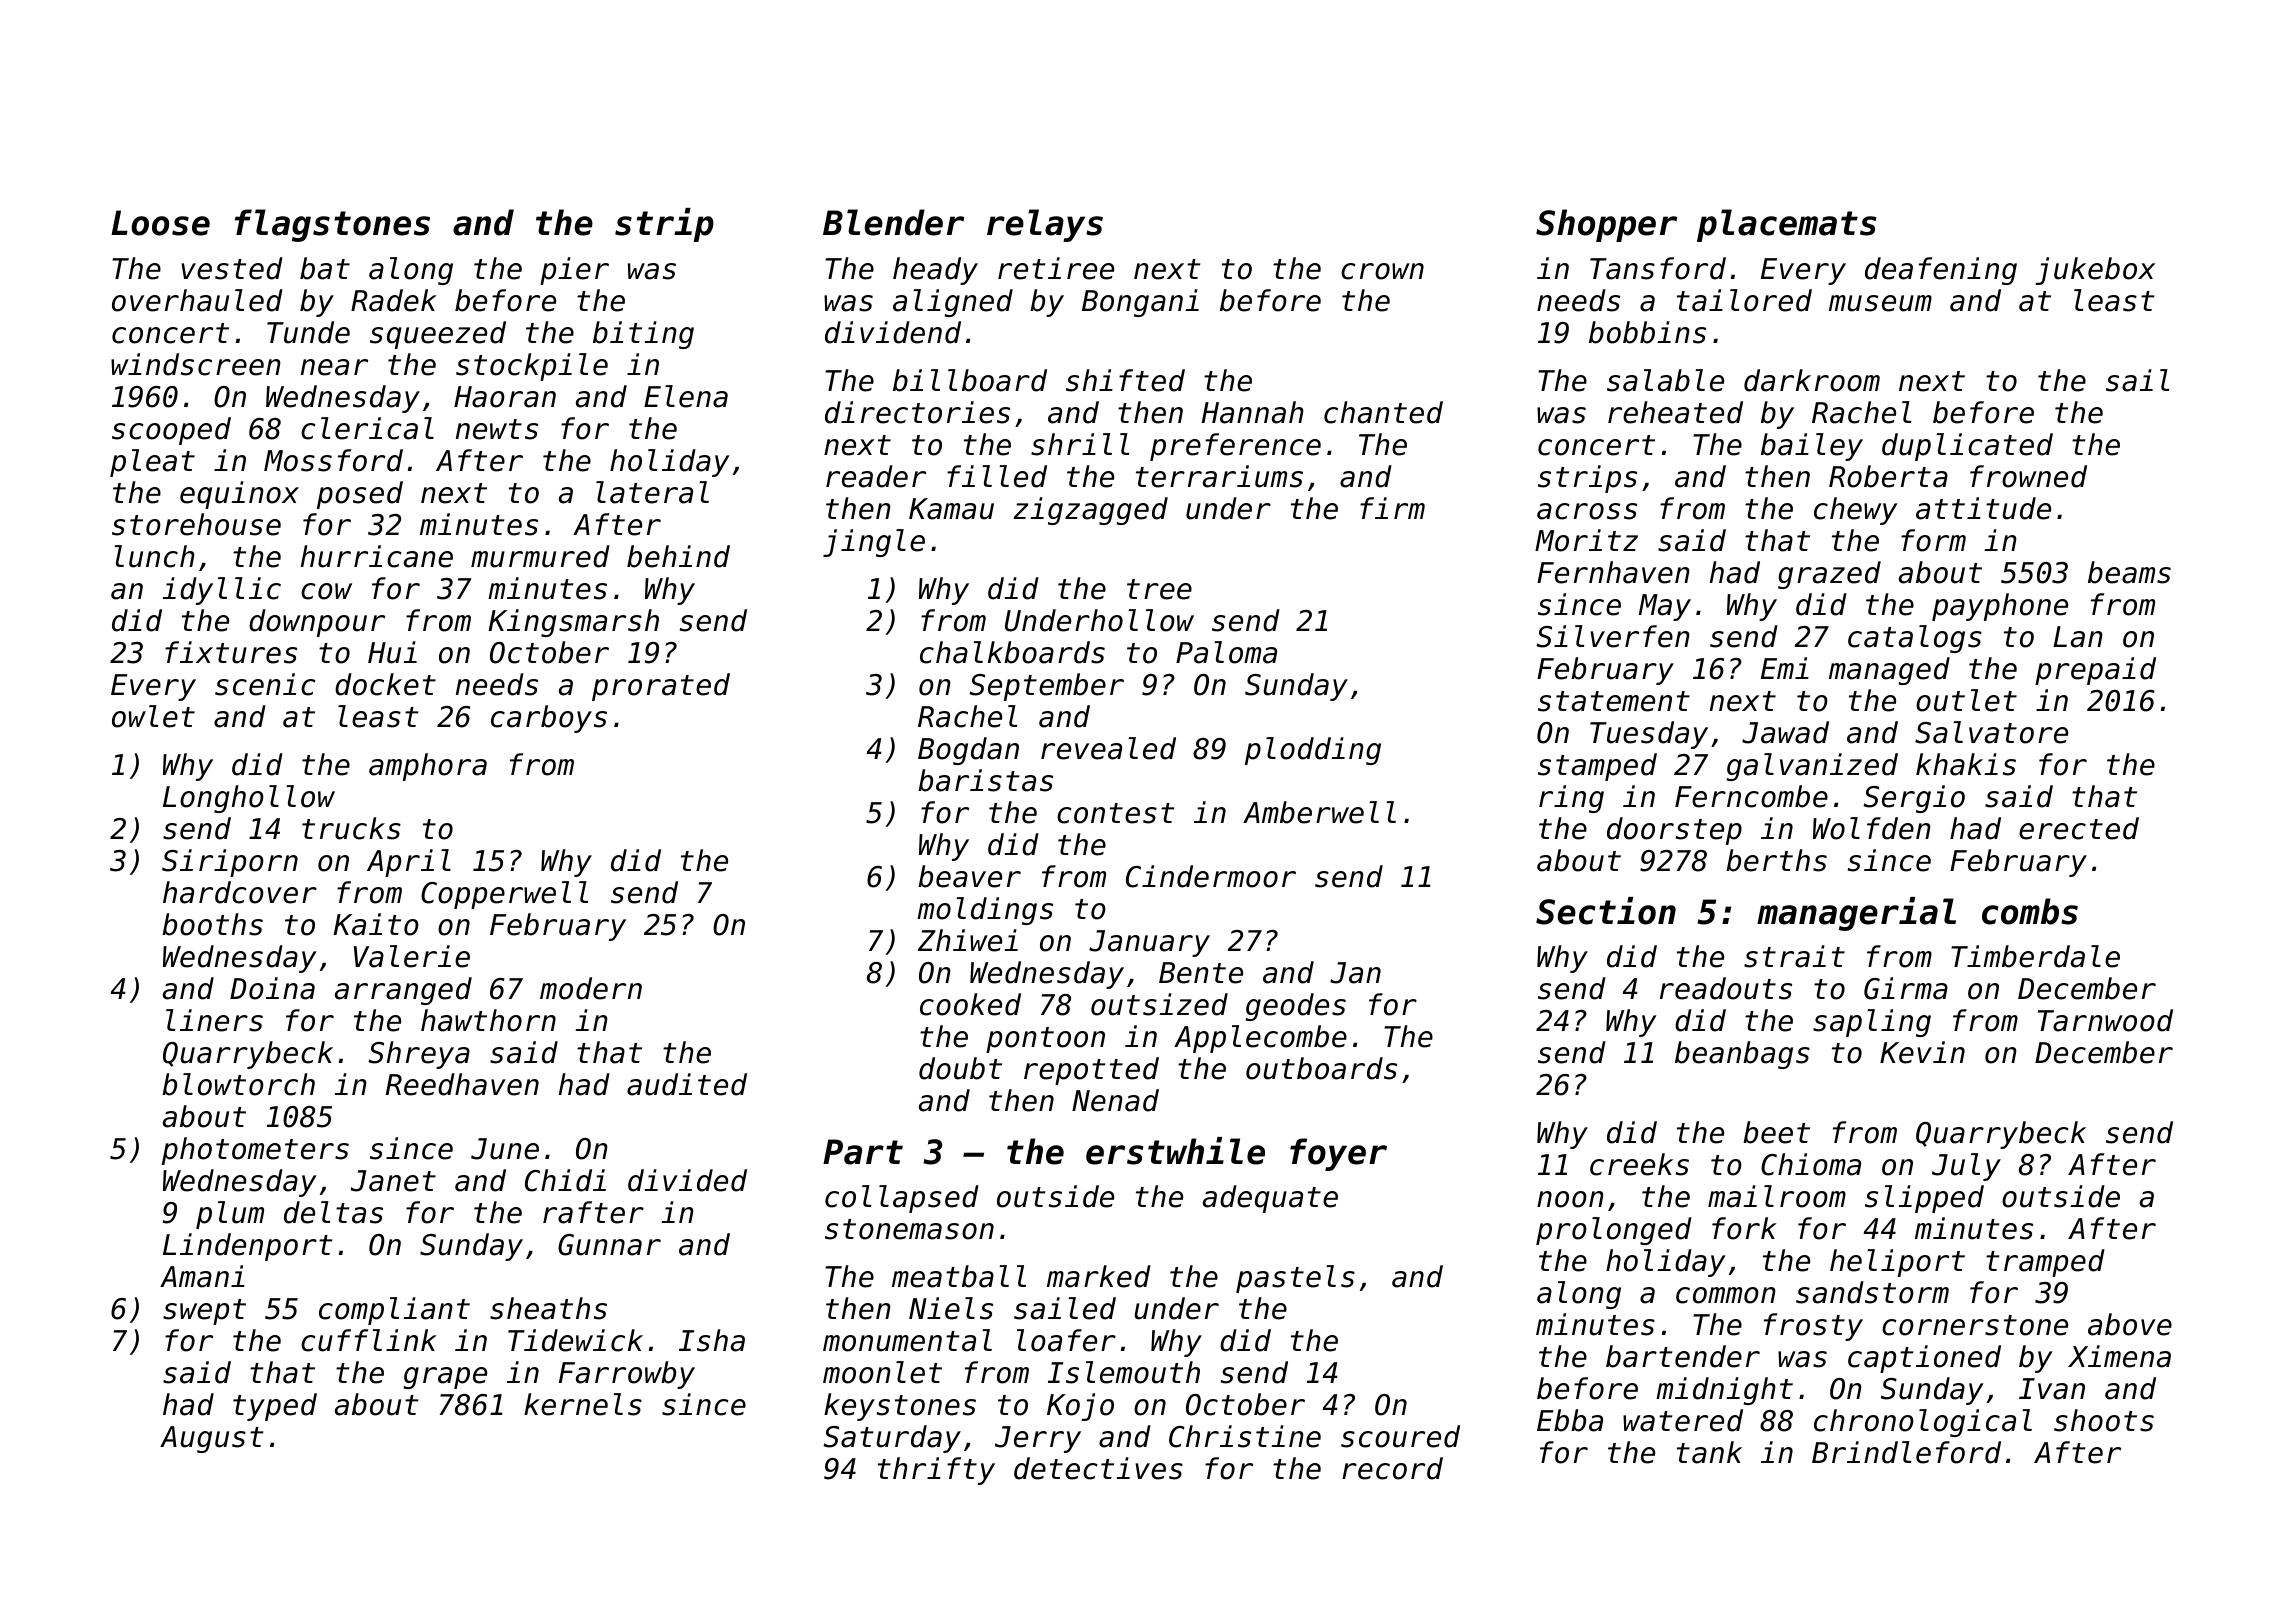  I want to click on Cindermoor, so click(1211, 876).
